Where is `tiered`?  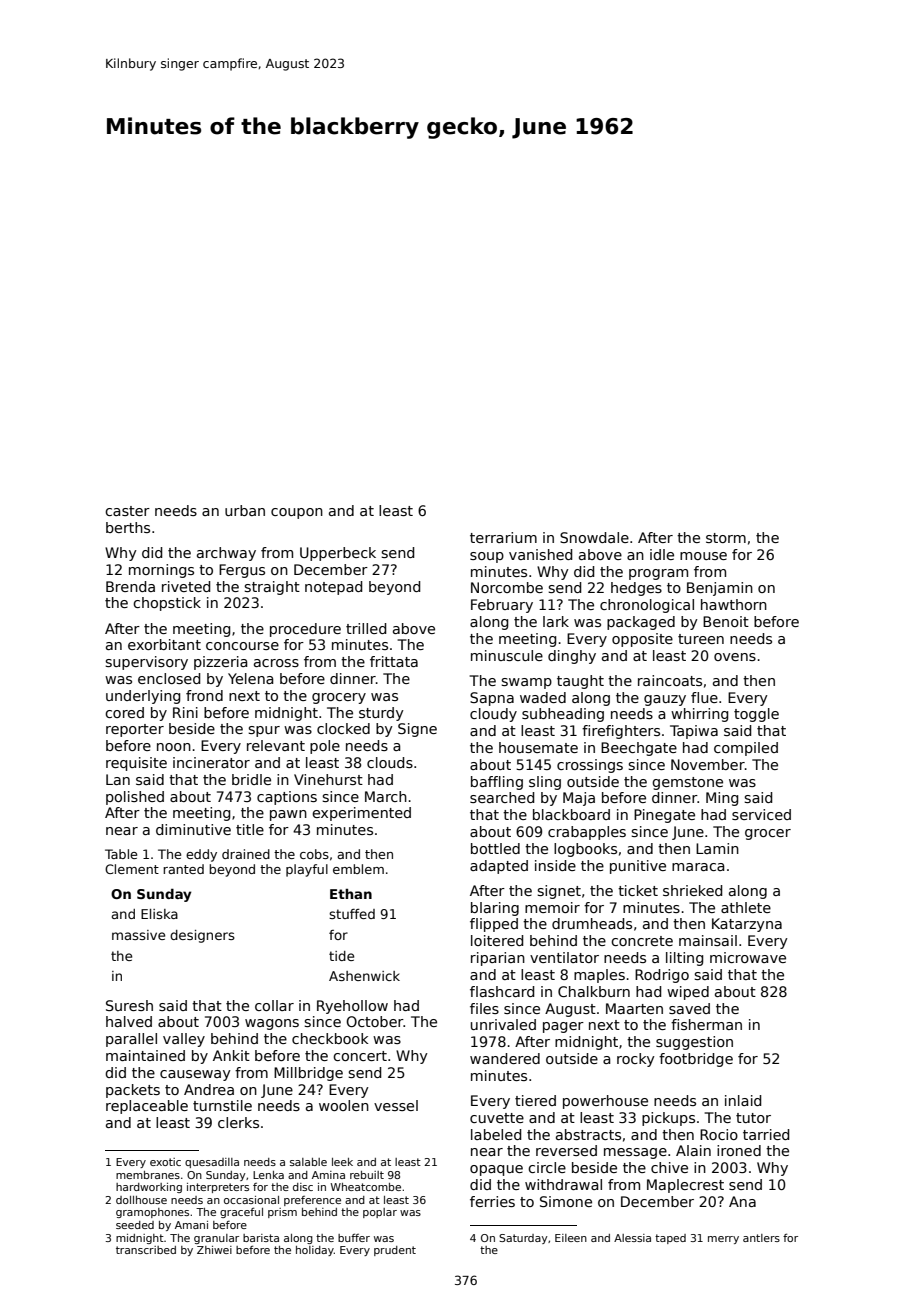
tiered is located at coordinates (535, 1100).
